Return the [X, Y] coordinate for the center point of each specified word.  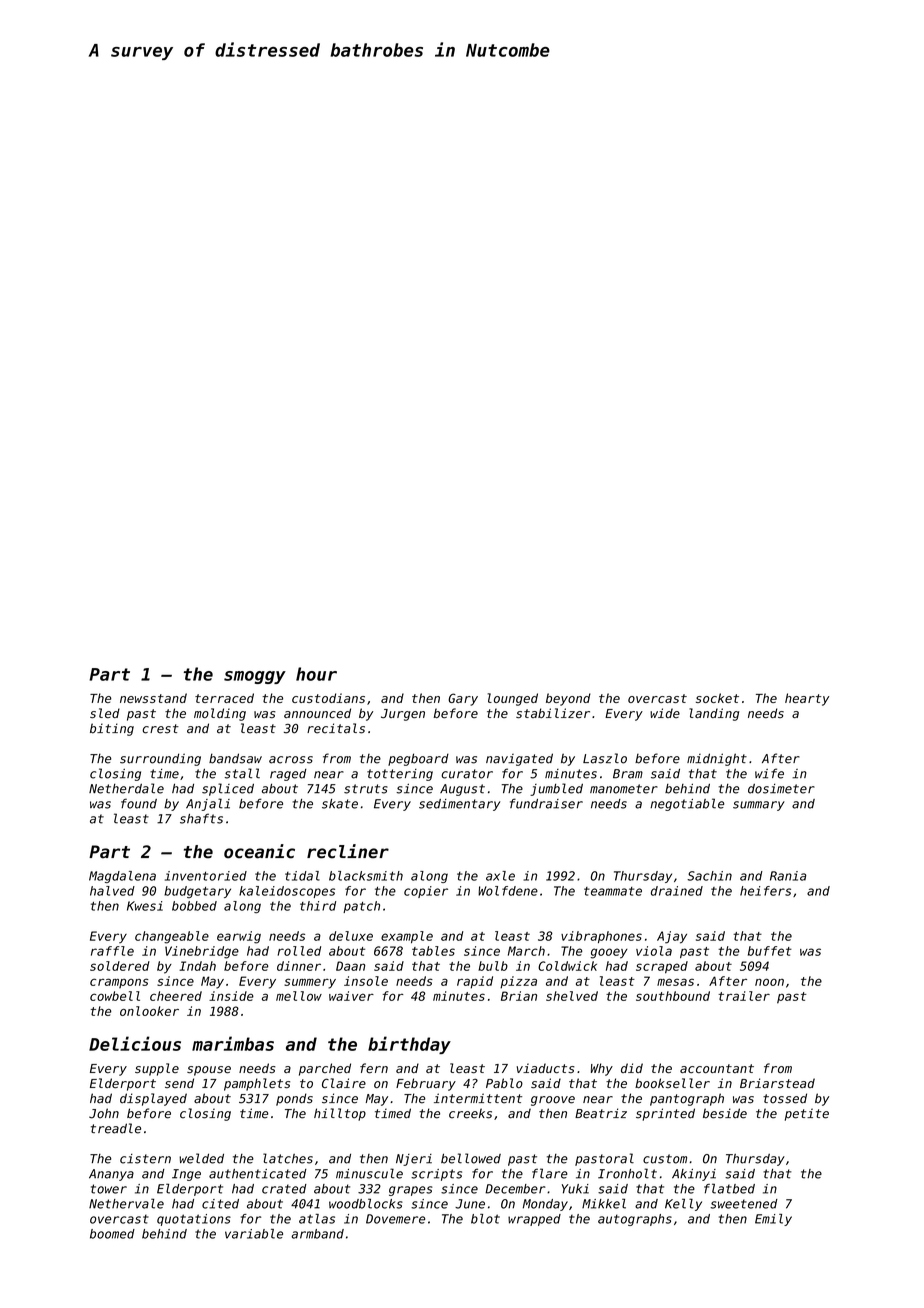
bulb [493, 966]
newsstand [153, 698]
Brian [519, 996]
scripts [436, 1175]
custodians [328, 698]
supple [157, 1069]
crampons [119, 983]
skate [340, 804]
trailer [744, 996]
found [139, 803]
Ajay [672, 937]
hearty [807, 699]
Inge [186, 1175]
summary [759, 806]
